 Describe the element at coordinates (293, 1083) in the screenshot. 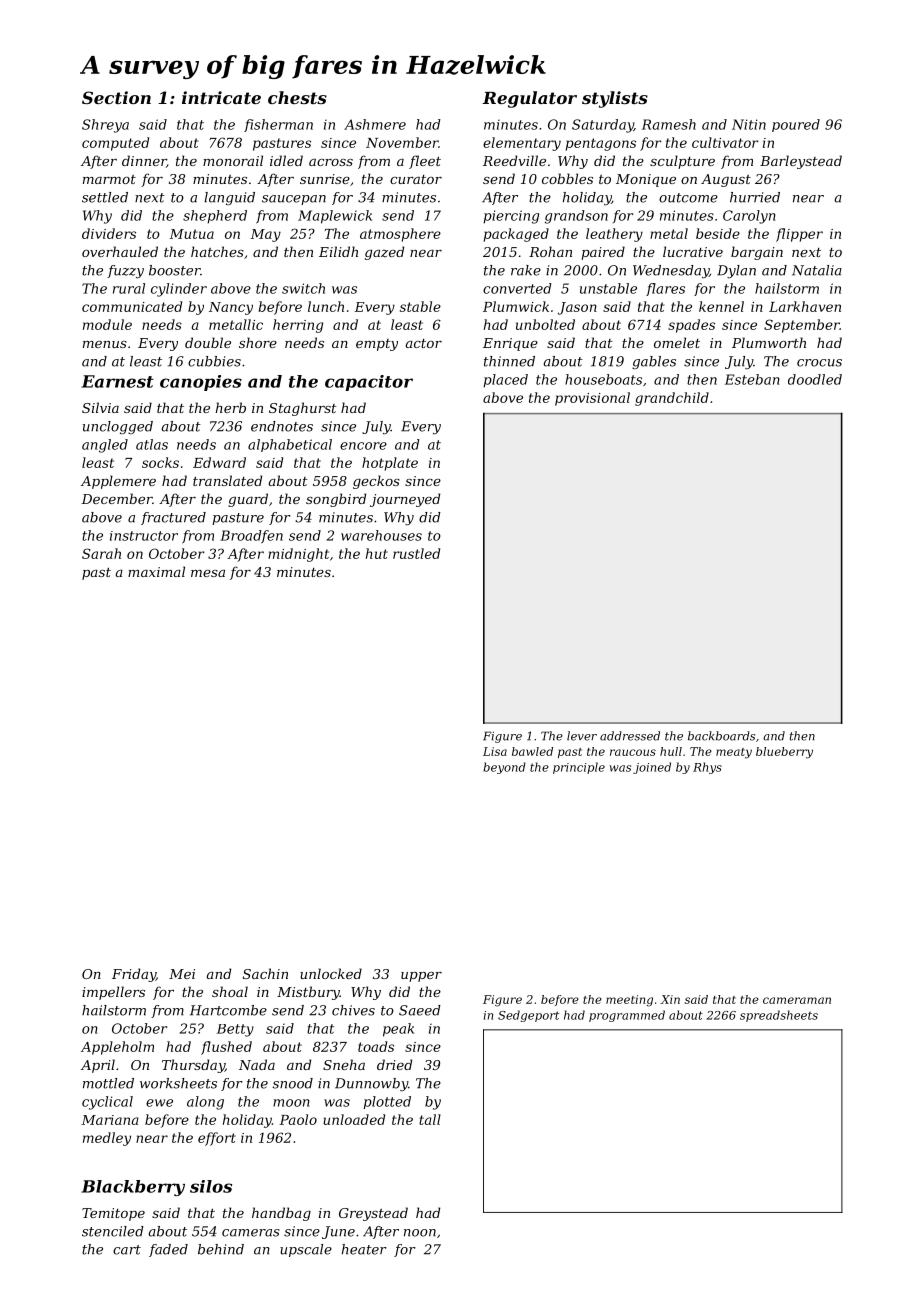

I see `snood` at that location.
